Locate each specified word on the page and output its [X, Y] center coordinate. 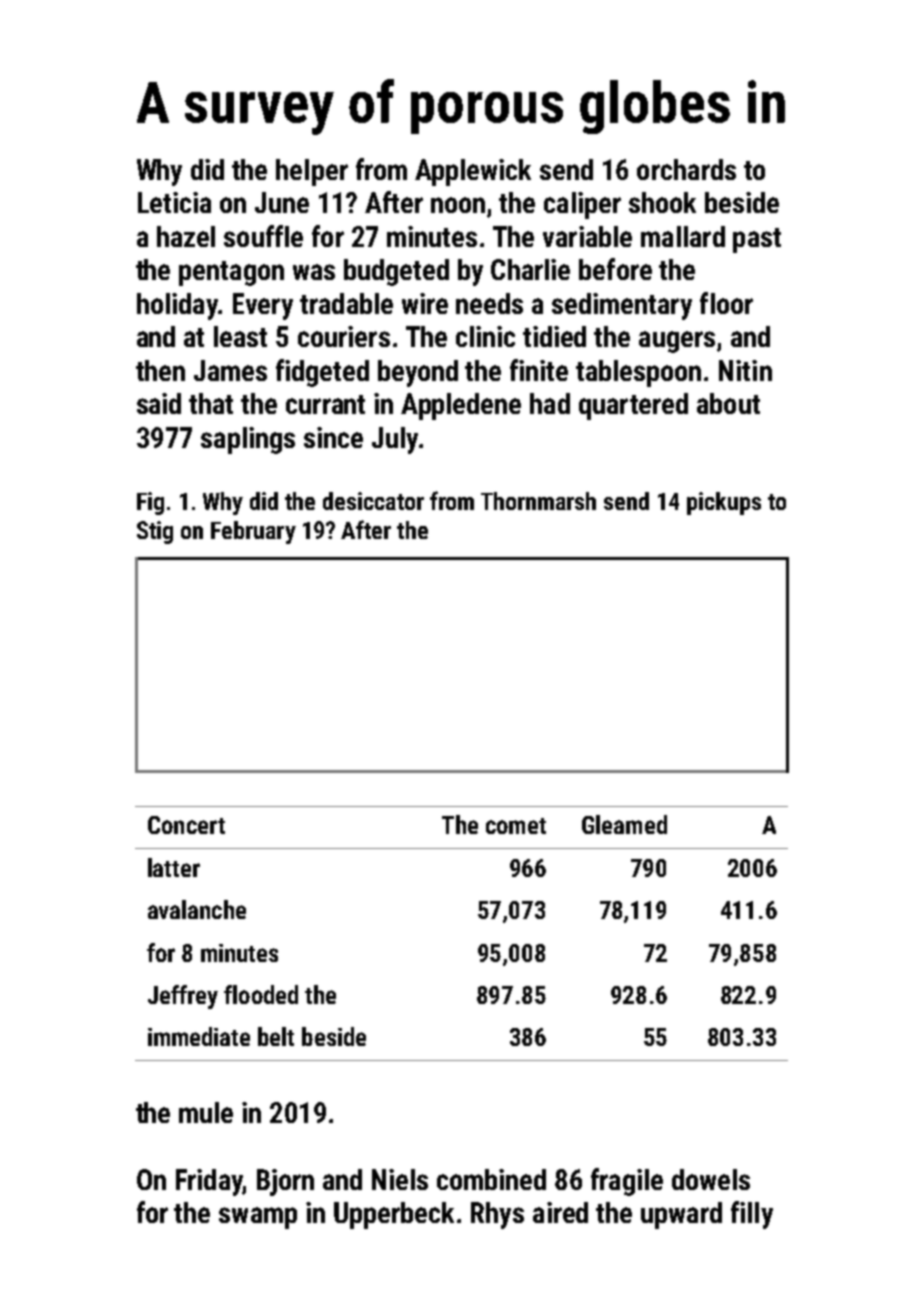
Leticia [174, 202]
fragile [627, 1182]
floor [726, 303]
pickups [724, 503]
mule [206, 1112]
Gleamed [624, 824]
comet [516, 826]
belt [276, 1036]
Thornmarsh [538, 501]
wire [425, 303]
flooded [261, 994]
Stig [155, 532]
